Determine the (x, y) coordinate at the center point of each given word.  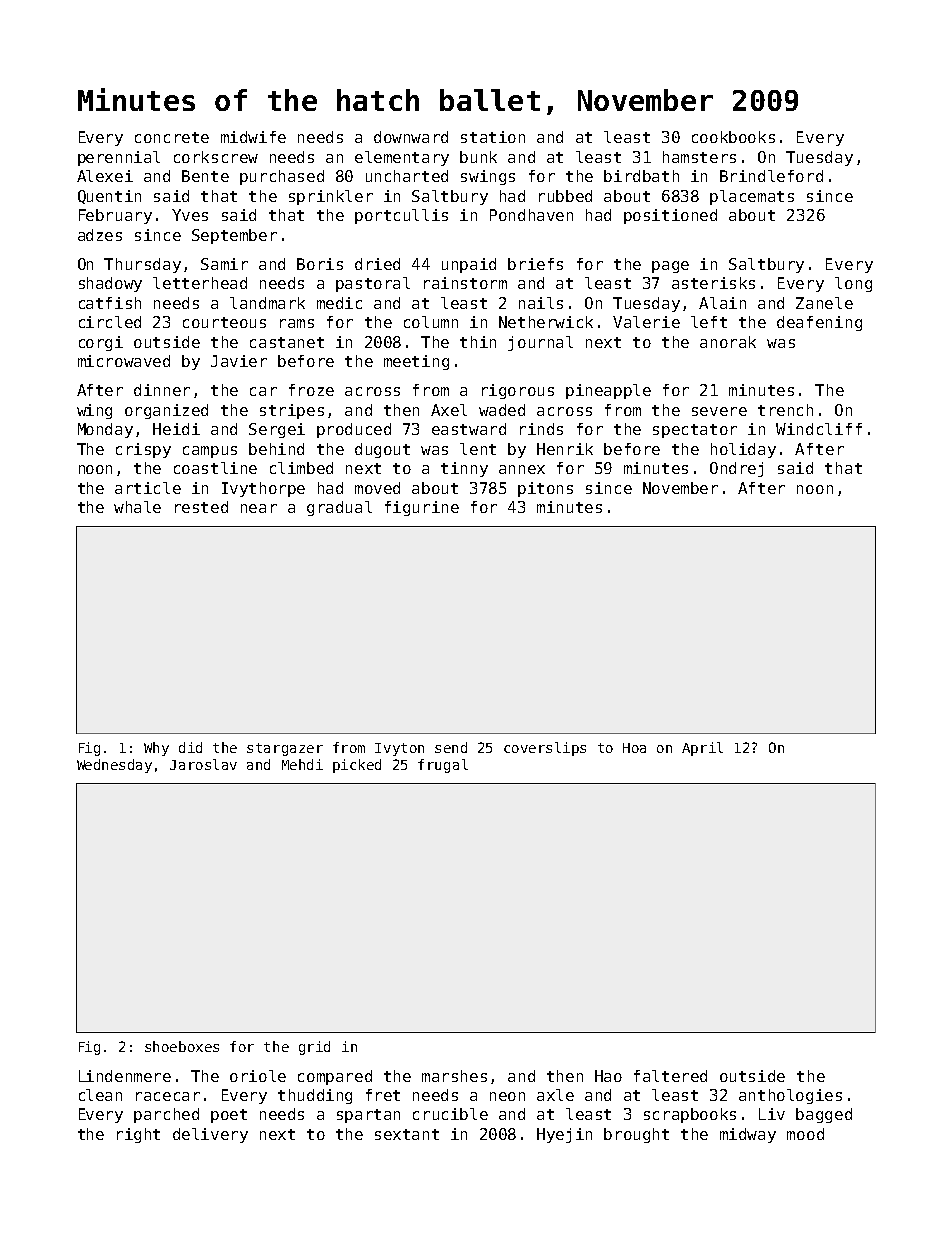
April (702, 749)
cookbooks (733, 137)
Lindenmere (125, 1076)
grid (314, 1048)
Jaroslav (203, 764)
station (493, 137)
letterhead (200, 283)
